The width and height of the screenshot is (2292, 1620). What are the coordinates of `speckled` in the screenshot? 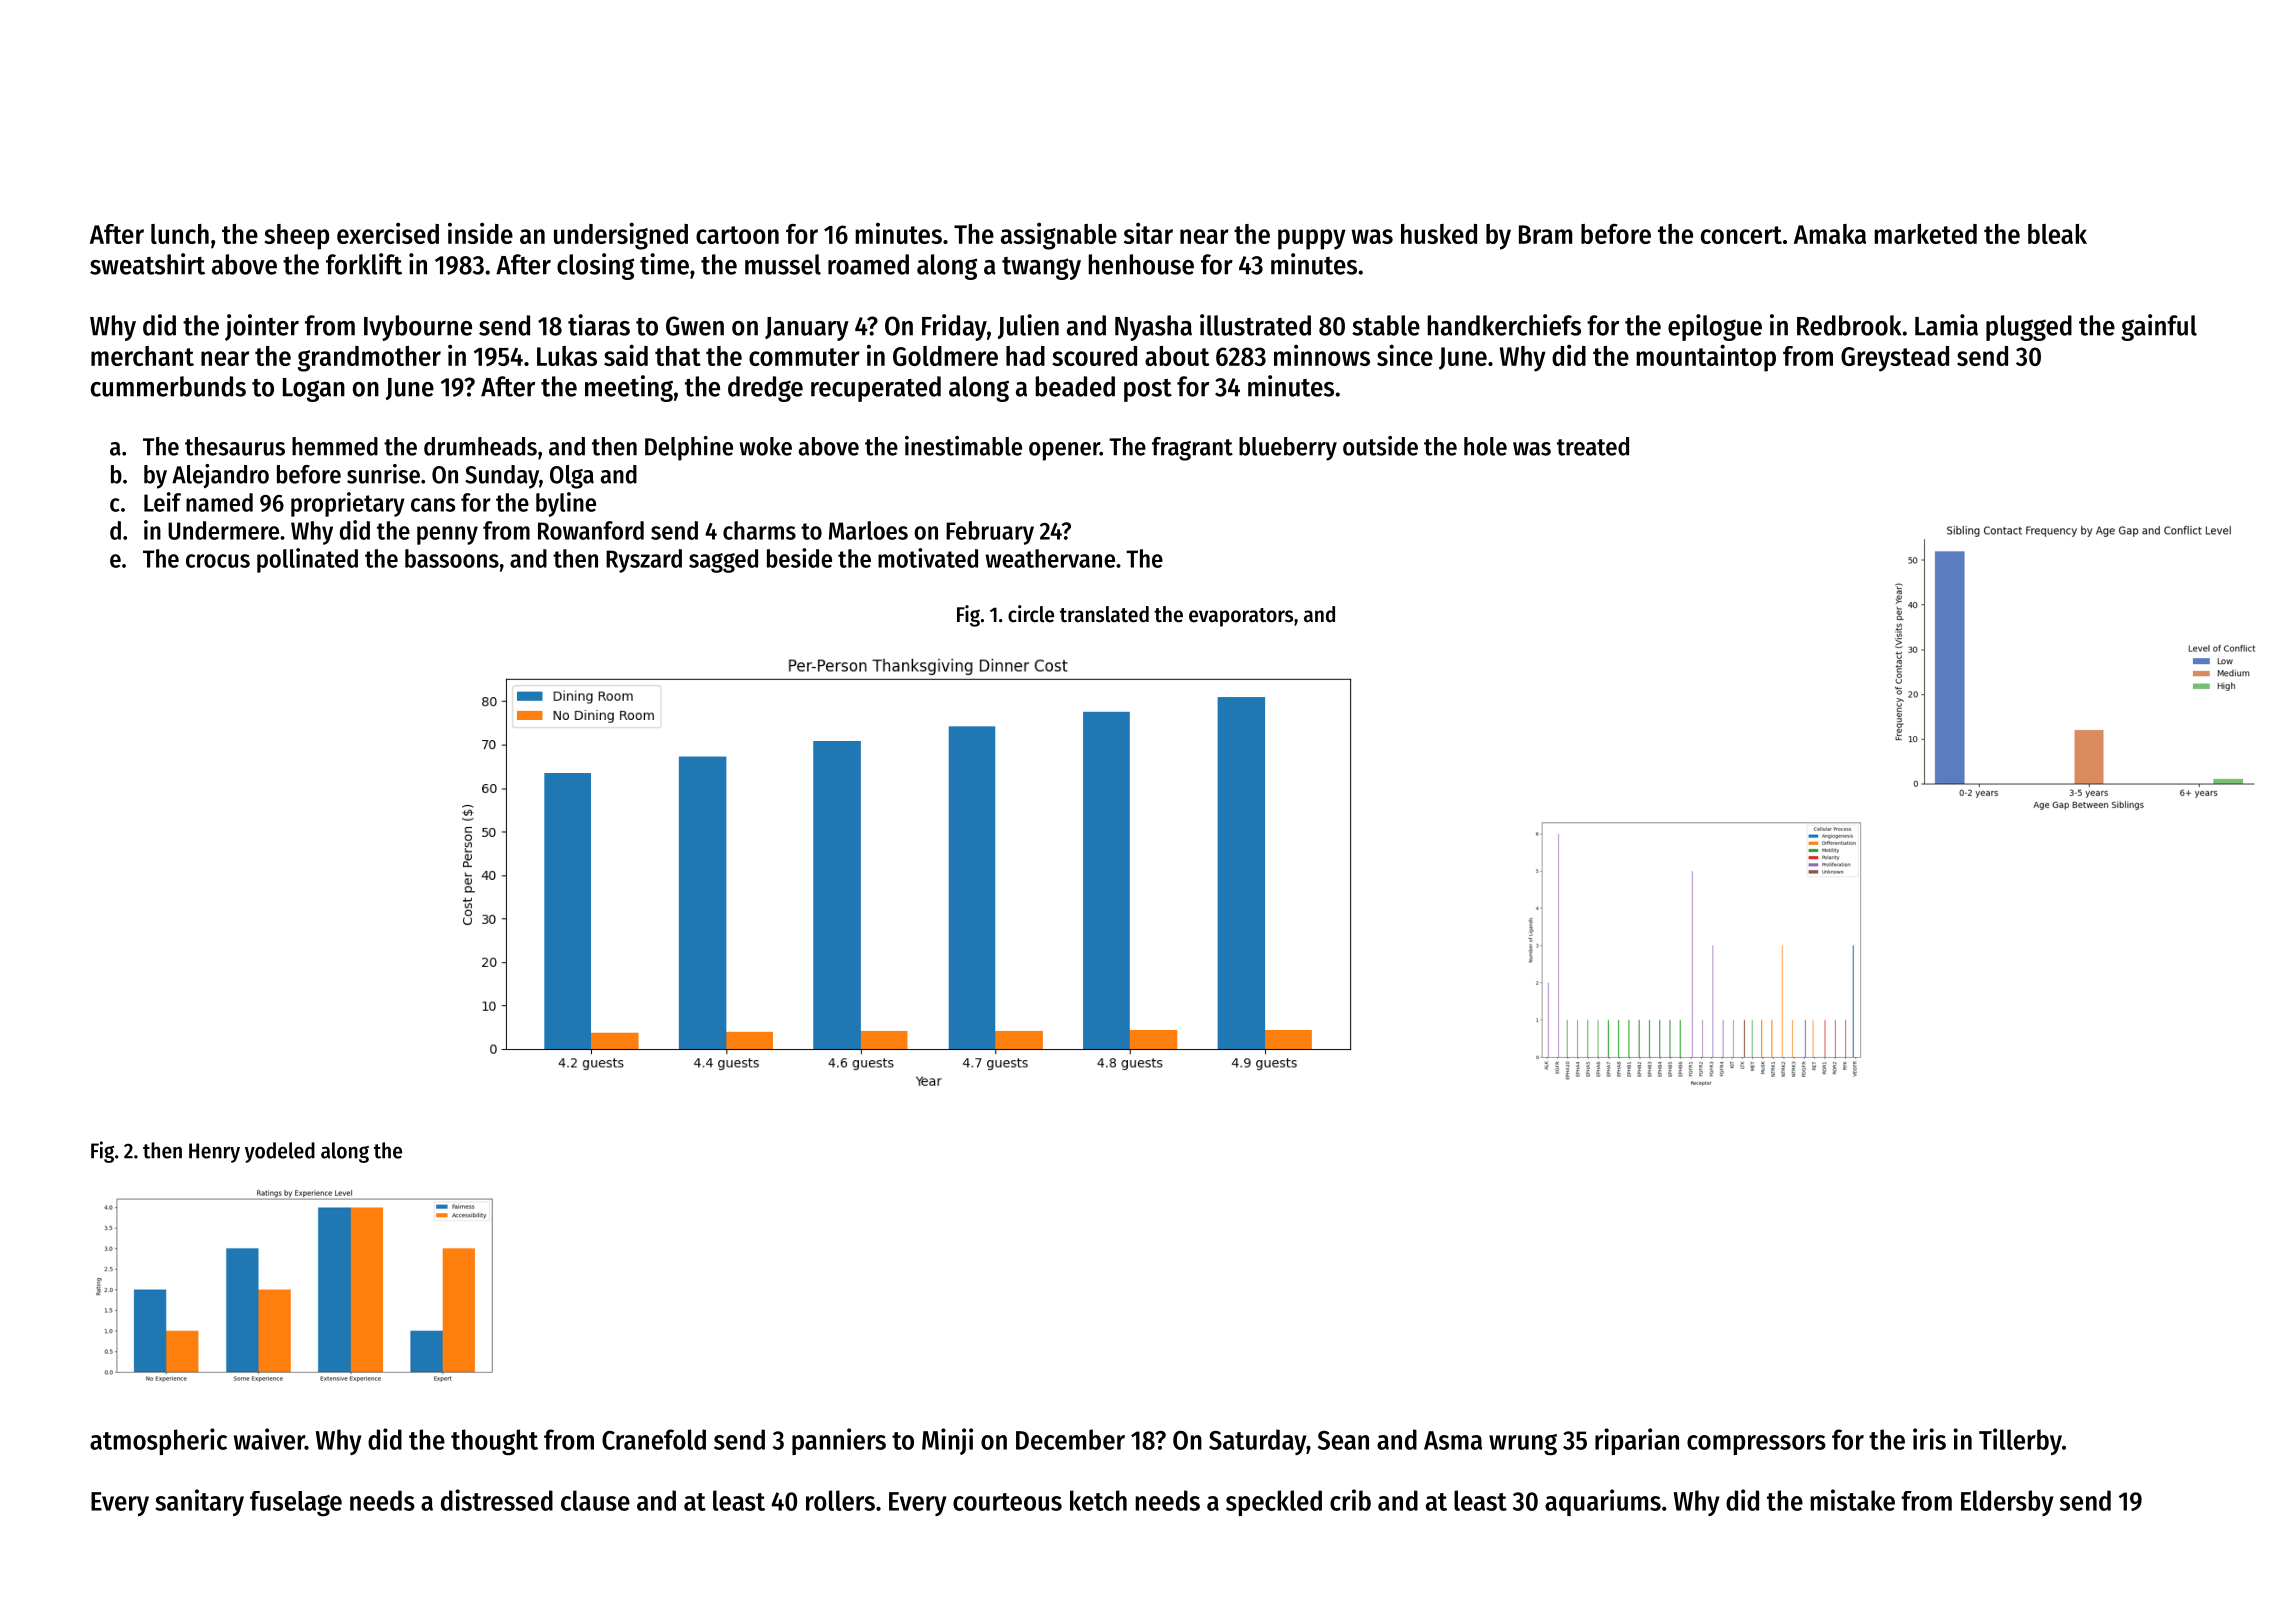 It's located at (1274, 1503).
